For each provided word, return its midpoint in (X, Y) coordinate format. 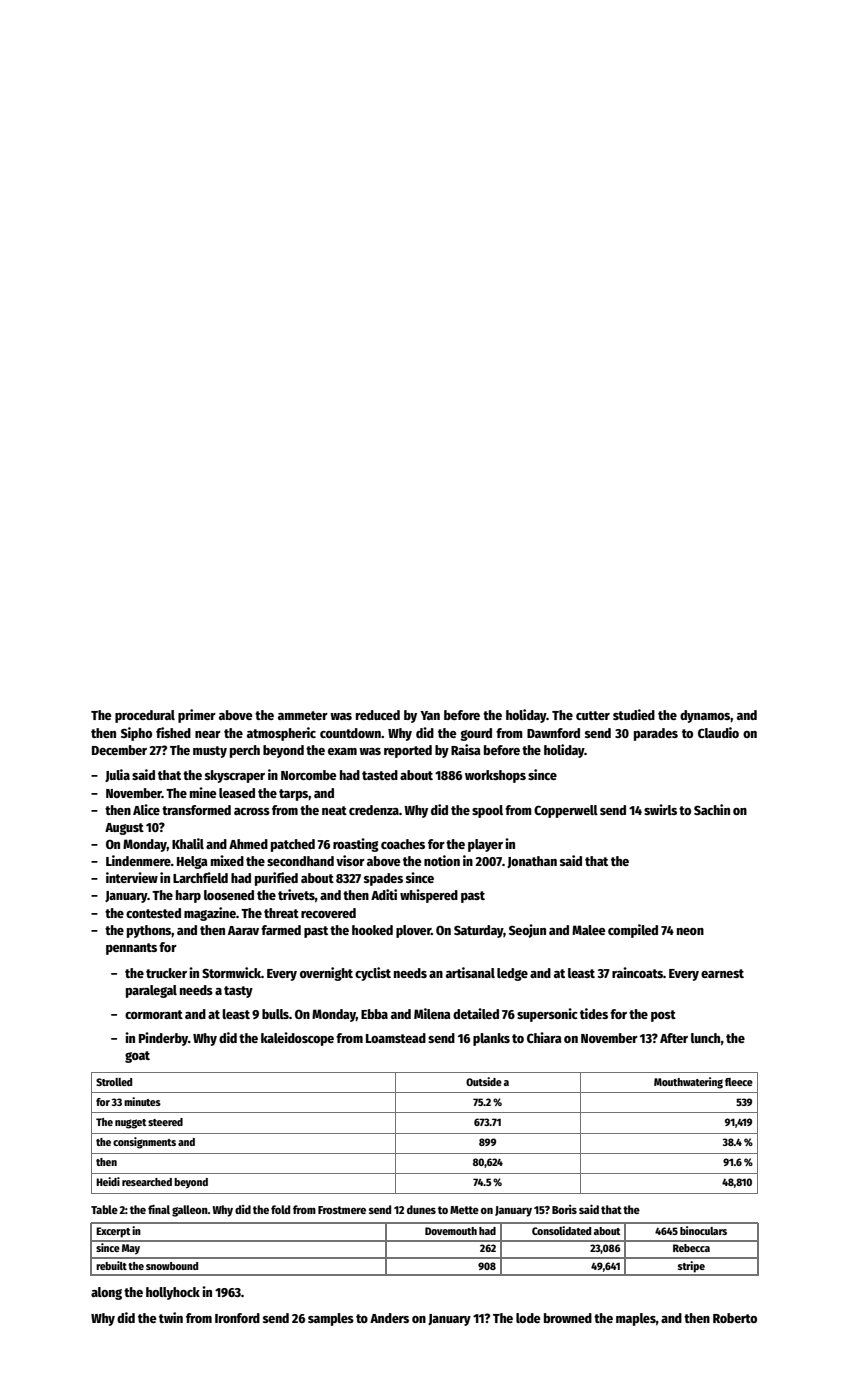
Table (104, 1209)
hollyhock (173, 1293)
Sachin (712, 809)
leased (237, 793)
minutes (142, 1101)
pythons (149, 931)
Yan (430, 715)
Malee (589, 930)
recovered (328, 913)
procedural (145, 716)
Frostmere (342, 1210)
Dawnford (553, 733)
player (485, 845)
